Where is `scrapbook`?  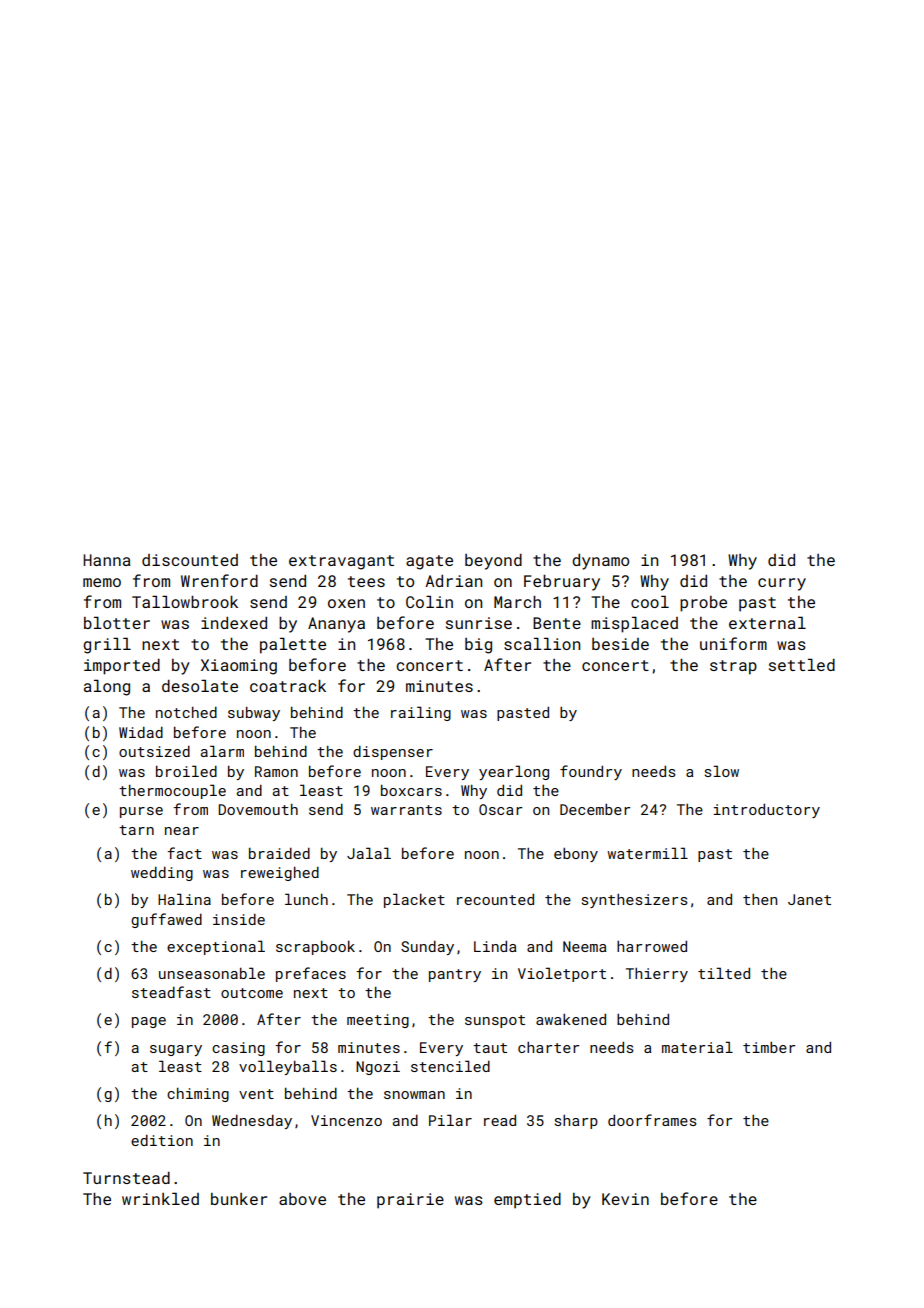 scrapbook is located at coordinates (315, 948).
